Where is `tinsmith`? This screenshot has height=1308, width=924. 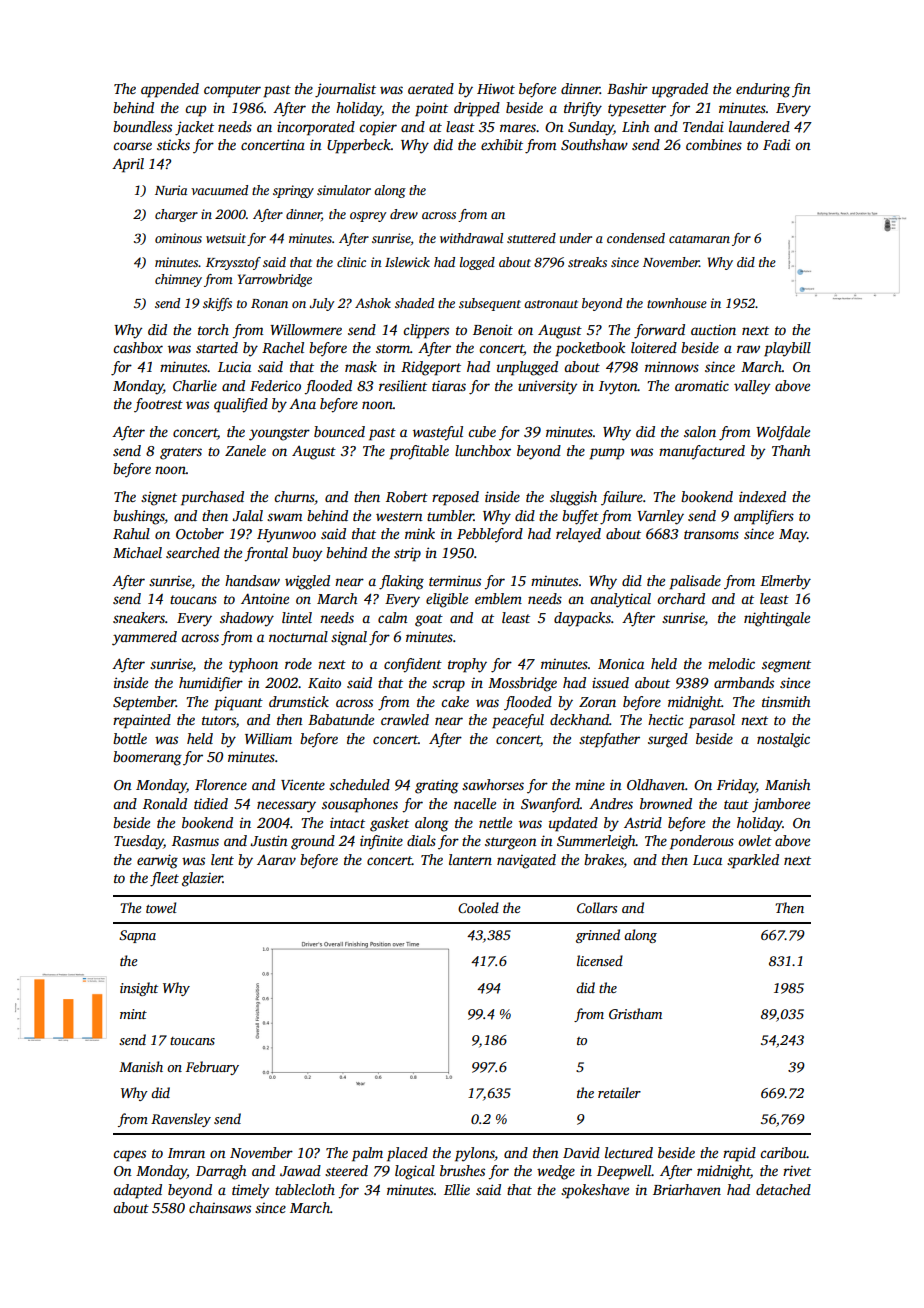 tinsmith is located at coordinates (786, 701).
